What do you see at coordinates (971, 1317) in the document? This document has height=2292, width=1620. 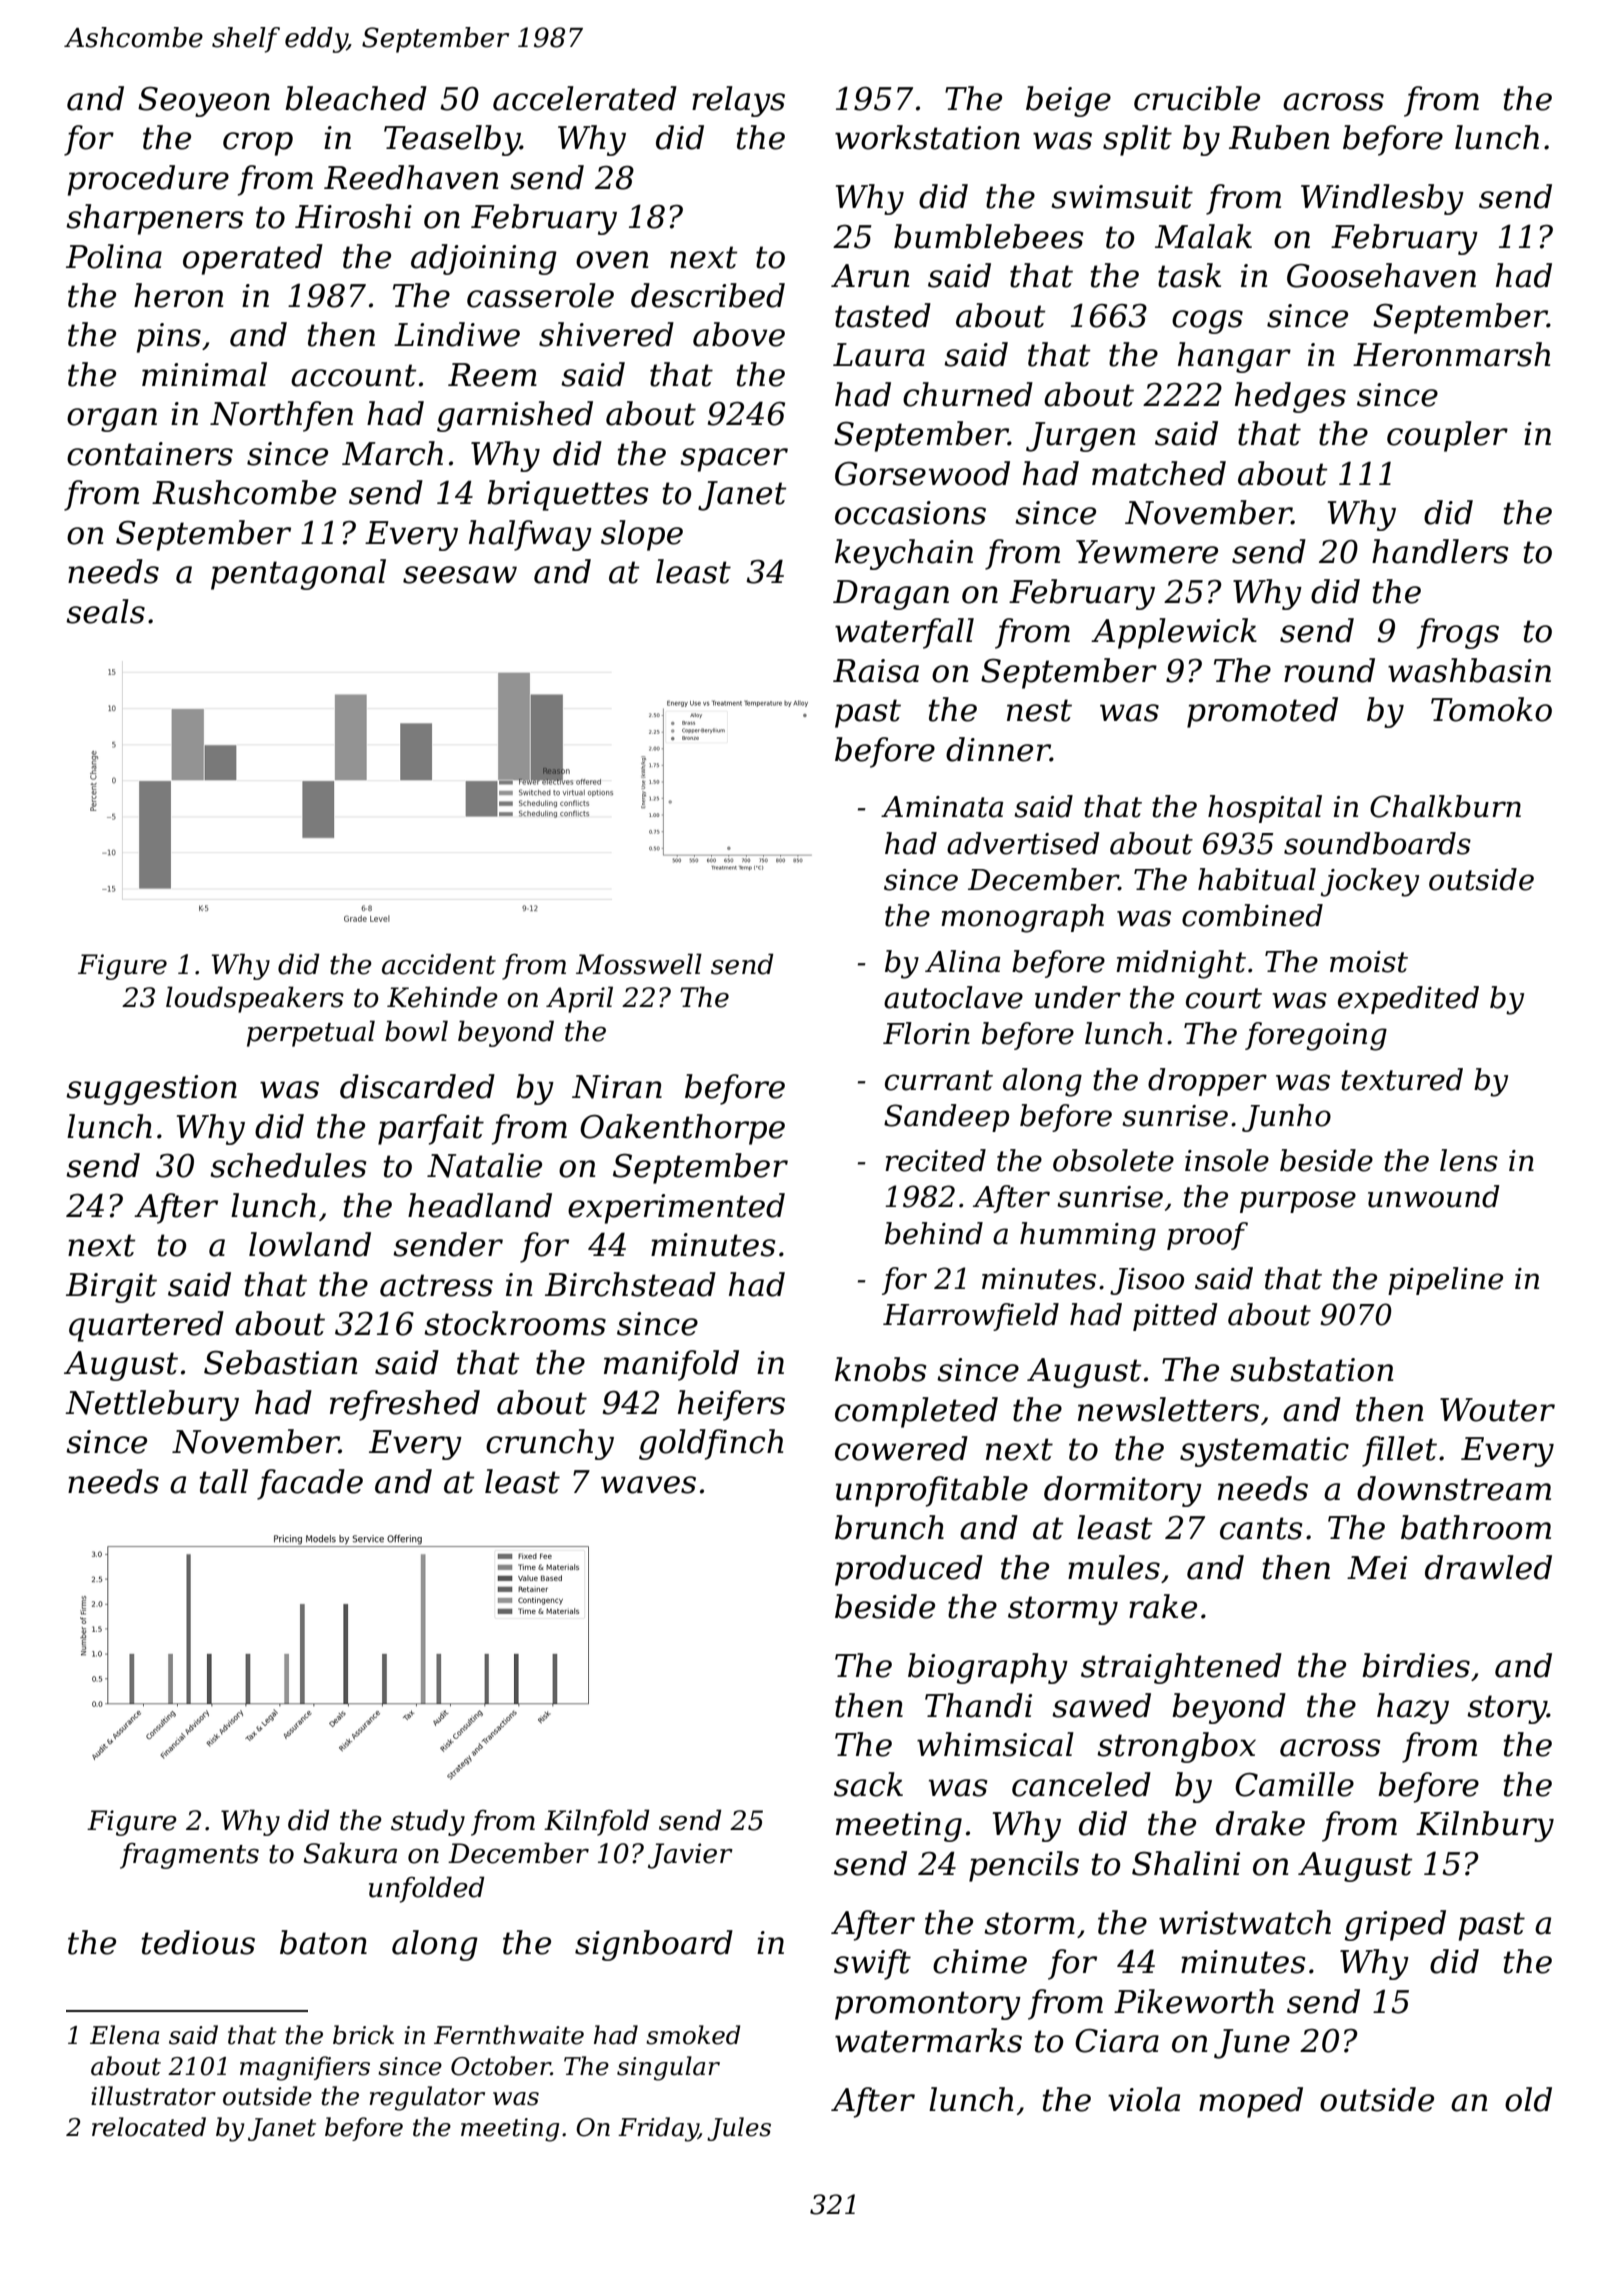 I see `Harrowfield` at bounding box center [971, 1317].
